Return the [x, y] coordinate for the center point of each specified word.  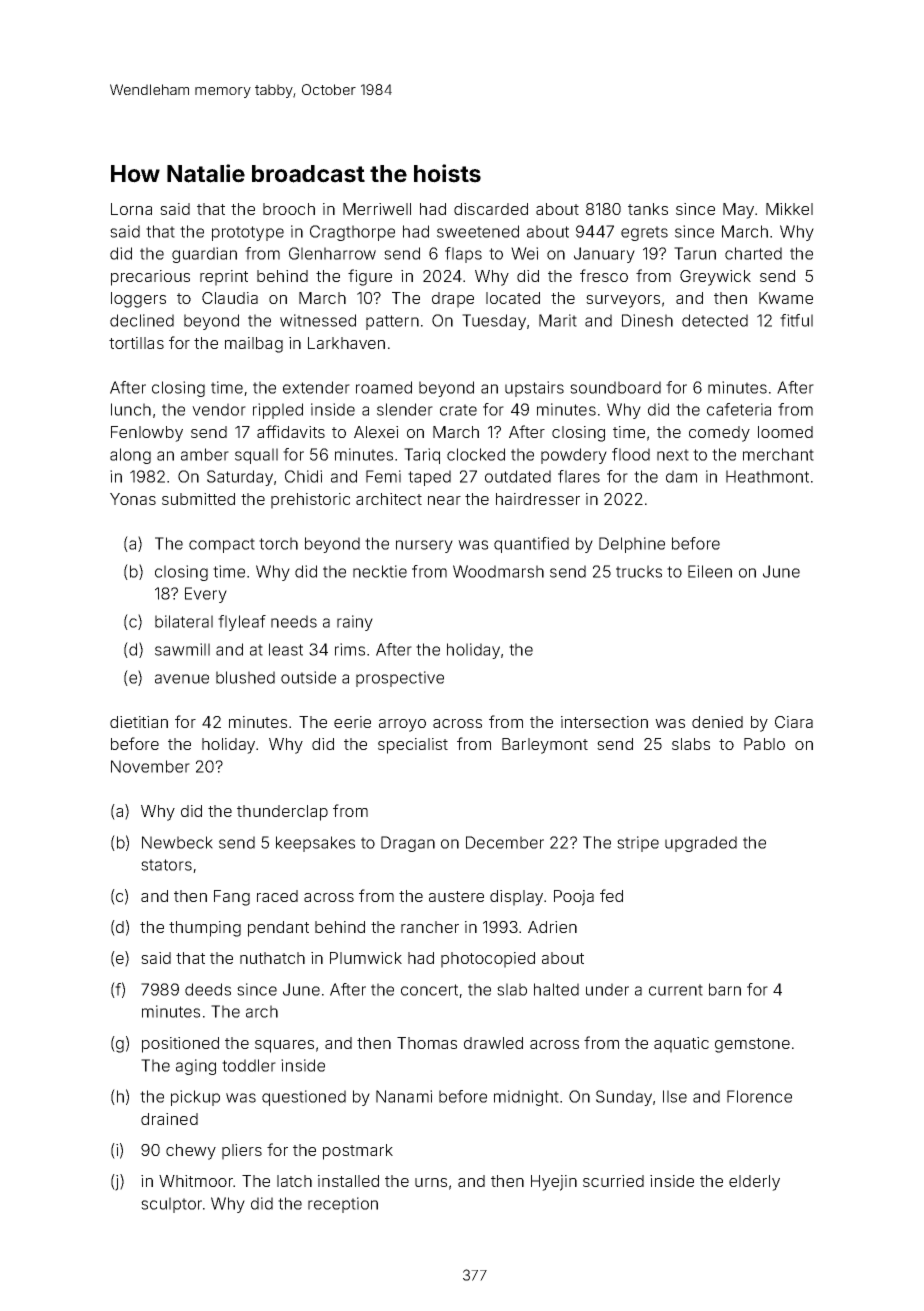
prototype [248, 233]
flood [631, 454]
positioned [180, 1045]
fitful [796, 320]
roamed [384, 387]
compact [222, 545]
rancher [430, 927]
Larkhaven [346, 343]
